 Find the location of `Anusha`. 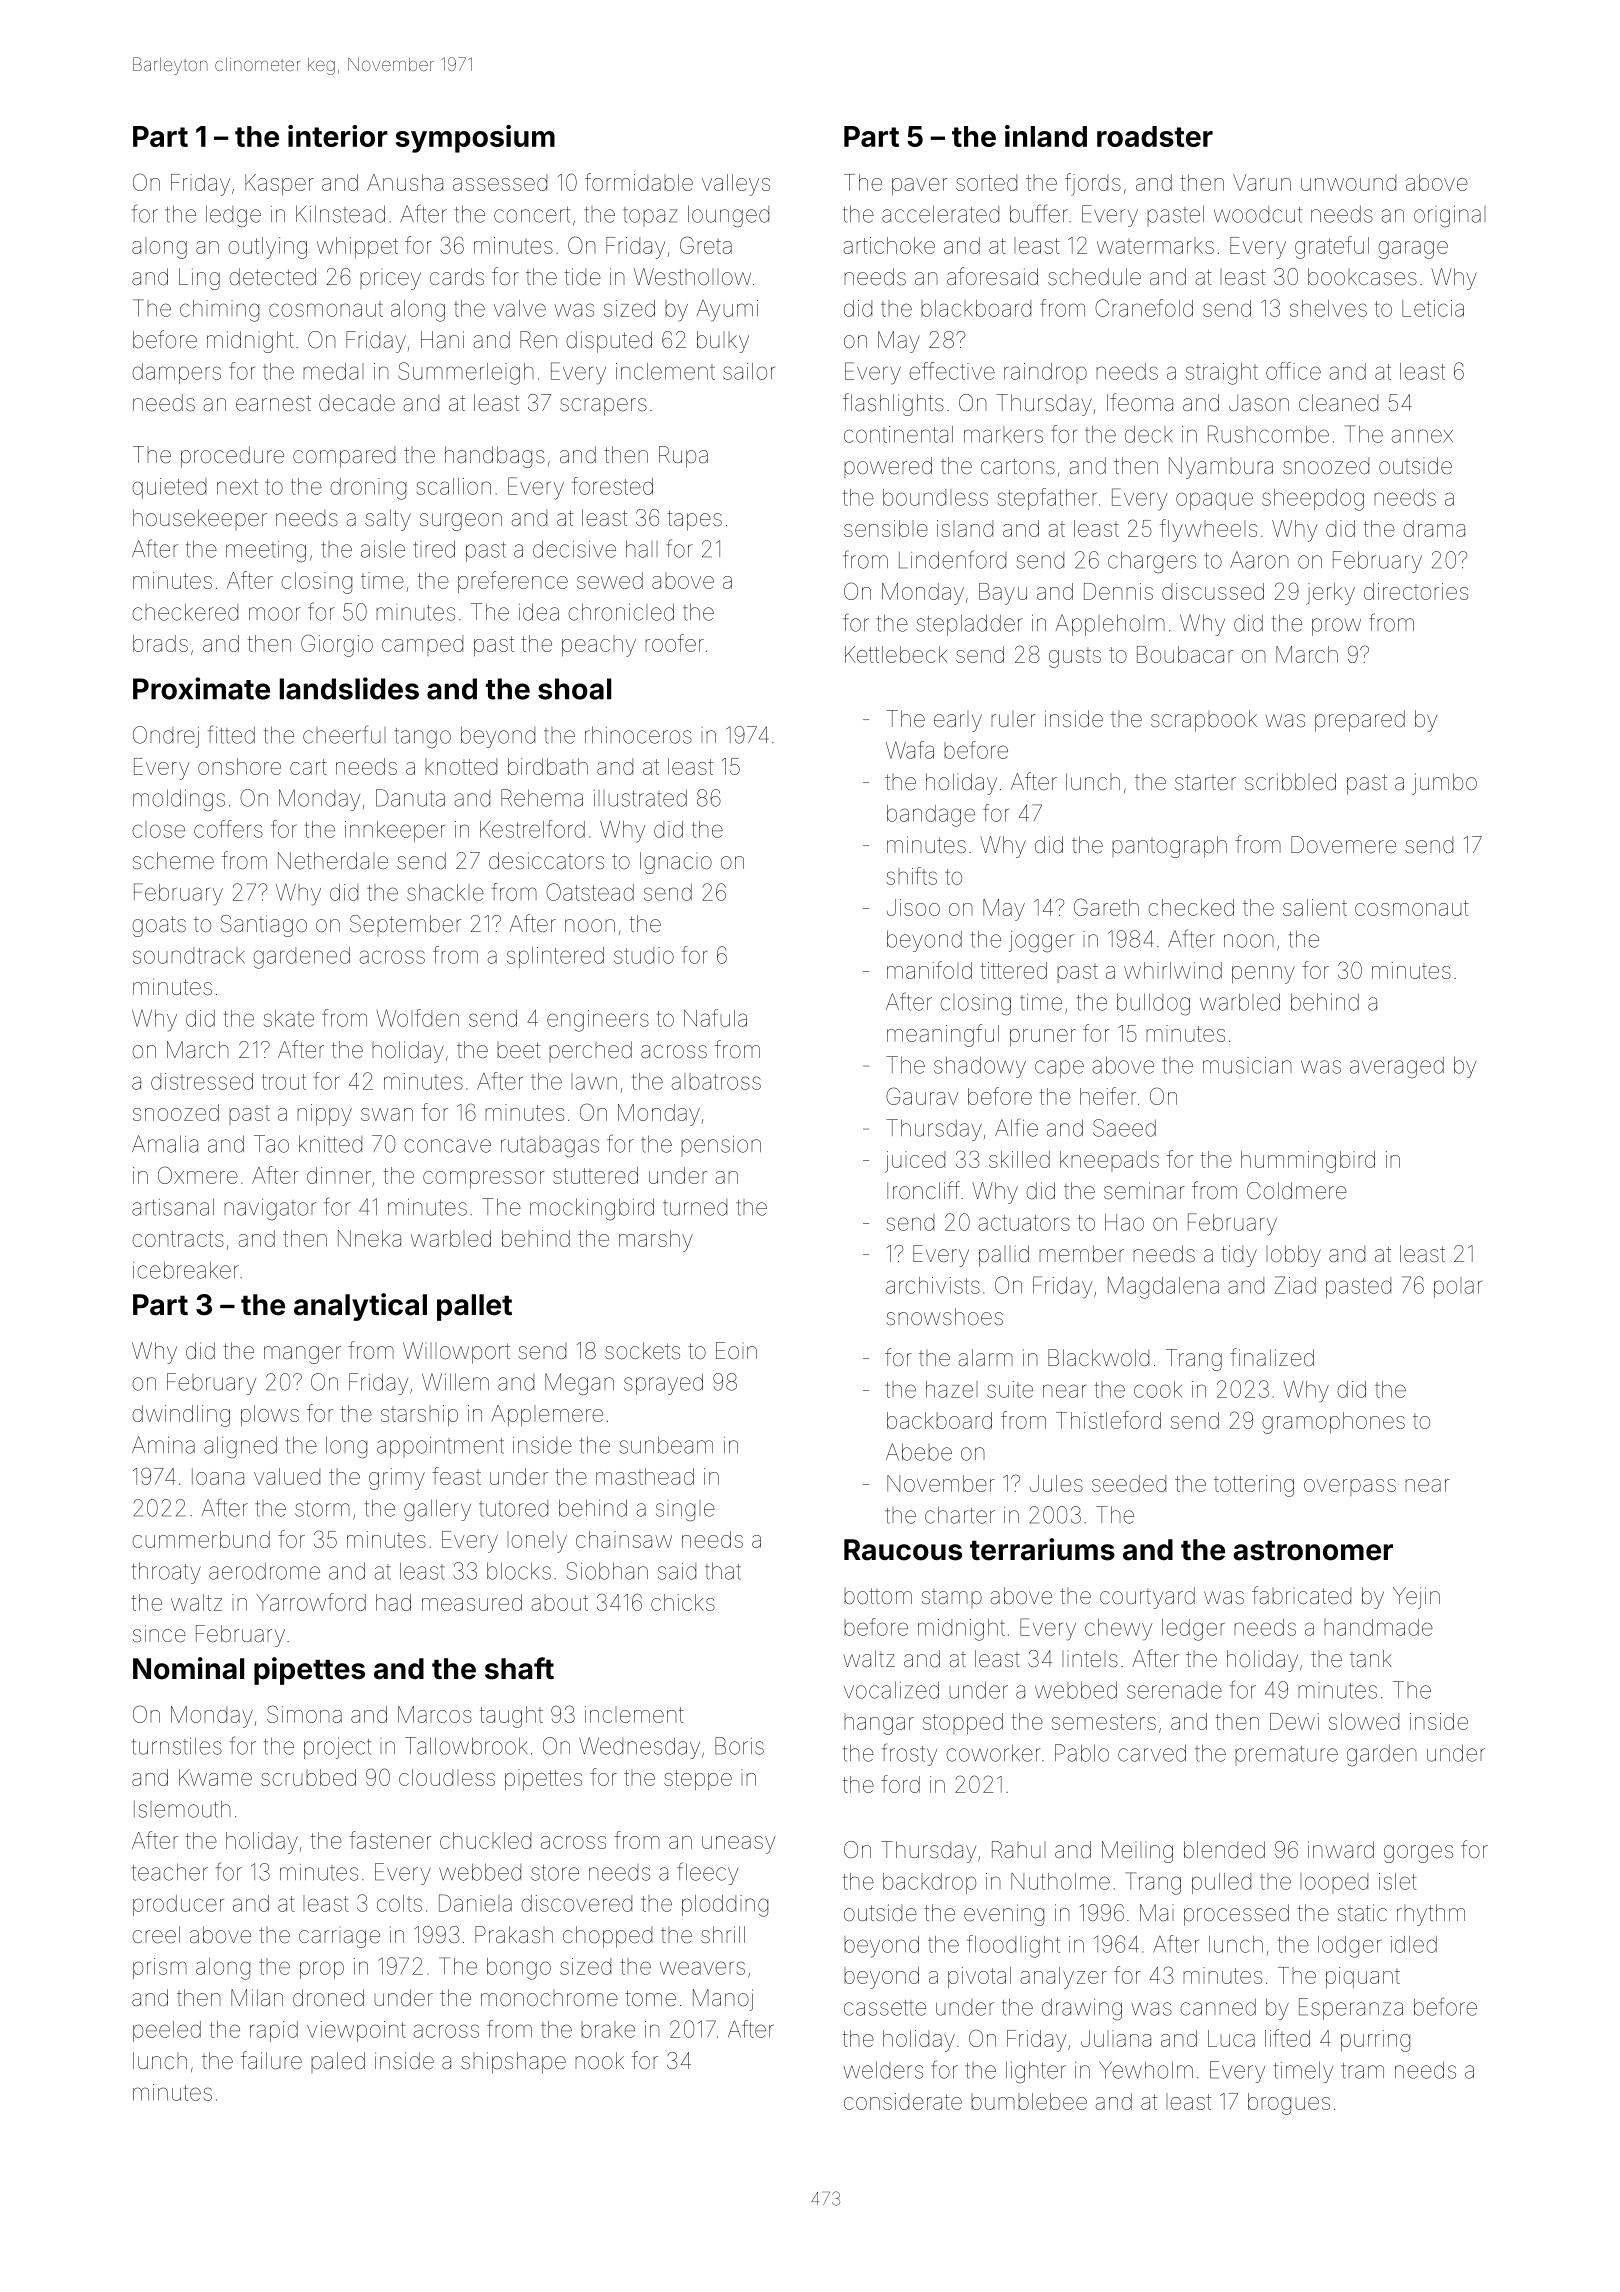

Anusha is located at coordinates (405, 182).
